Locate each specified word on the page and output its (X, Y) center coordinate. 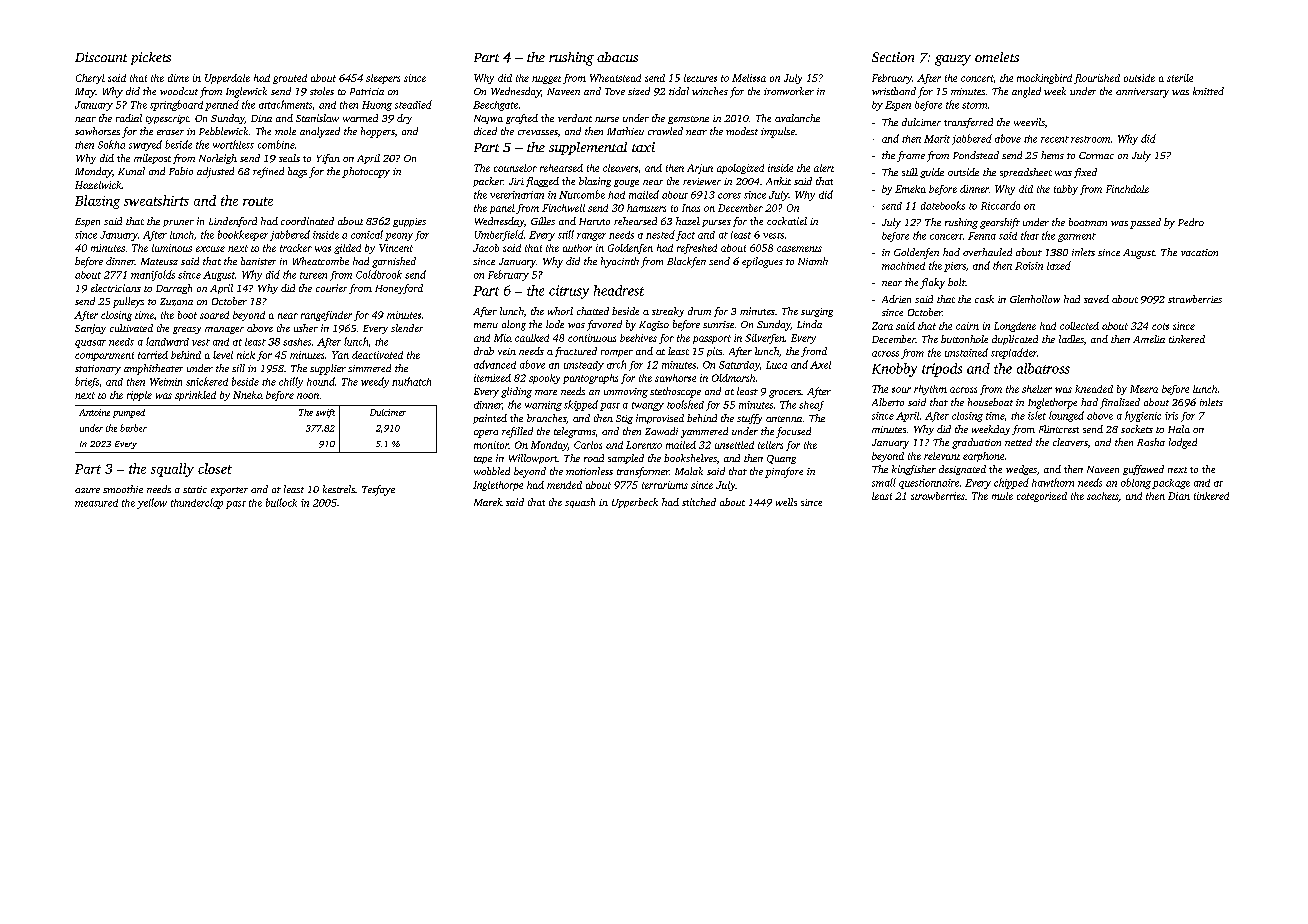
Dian (1179, 496)
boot (187, 315)
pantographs (590, 379)
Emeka (910, 189)
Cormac (1096, 155)
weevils (1029, 122)
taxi (643, 147)
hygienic (1143, 416)
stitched (699, 502)
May (85, 93)
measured (96, 503)
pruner (178, 223)
